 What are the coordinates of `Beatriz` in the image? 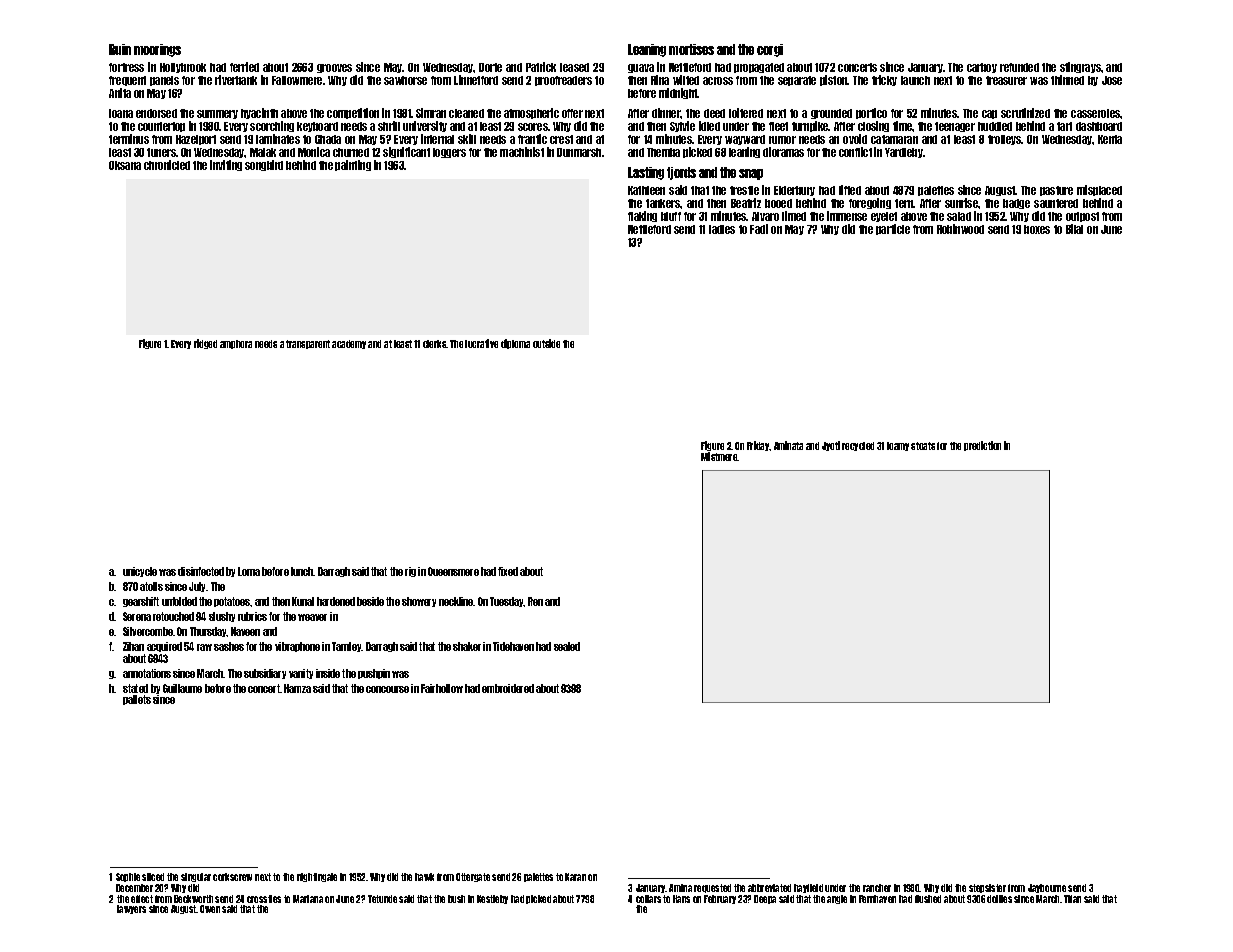 It's located at (746, 203).
